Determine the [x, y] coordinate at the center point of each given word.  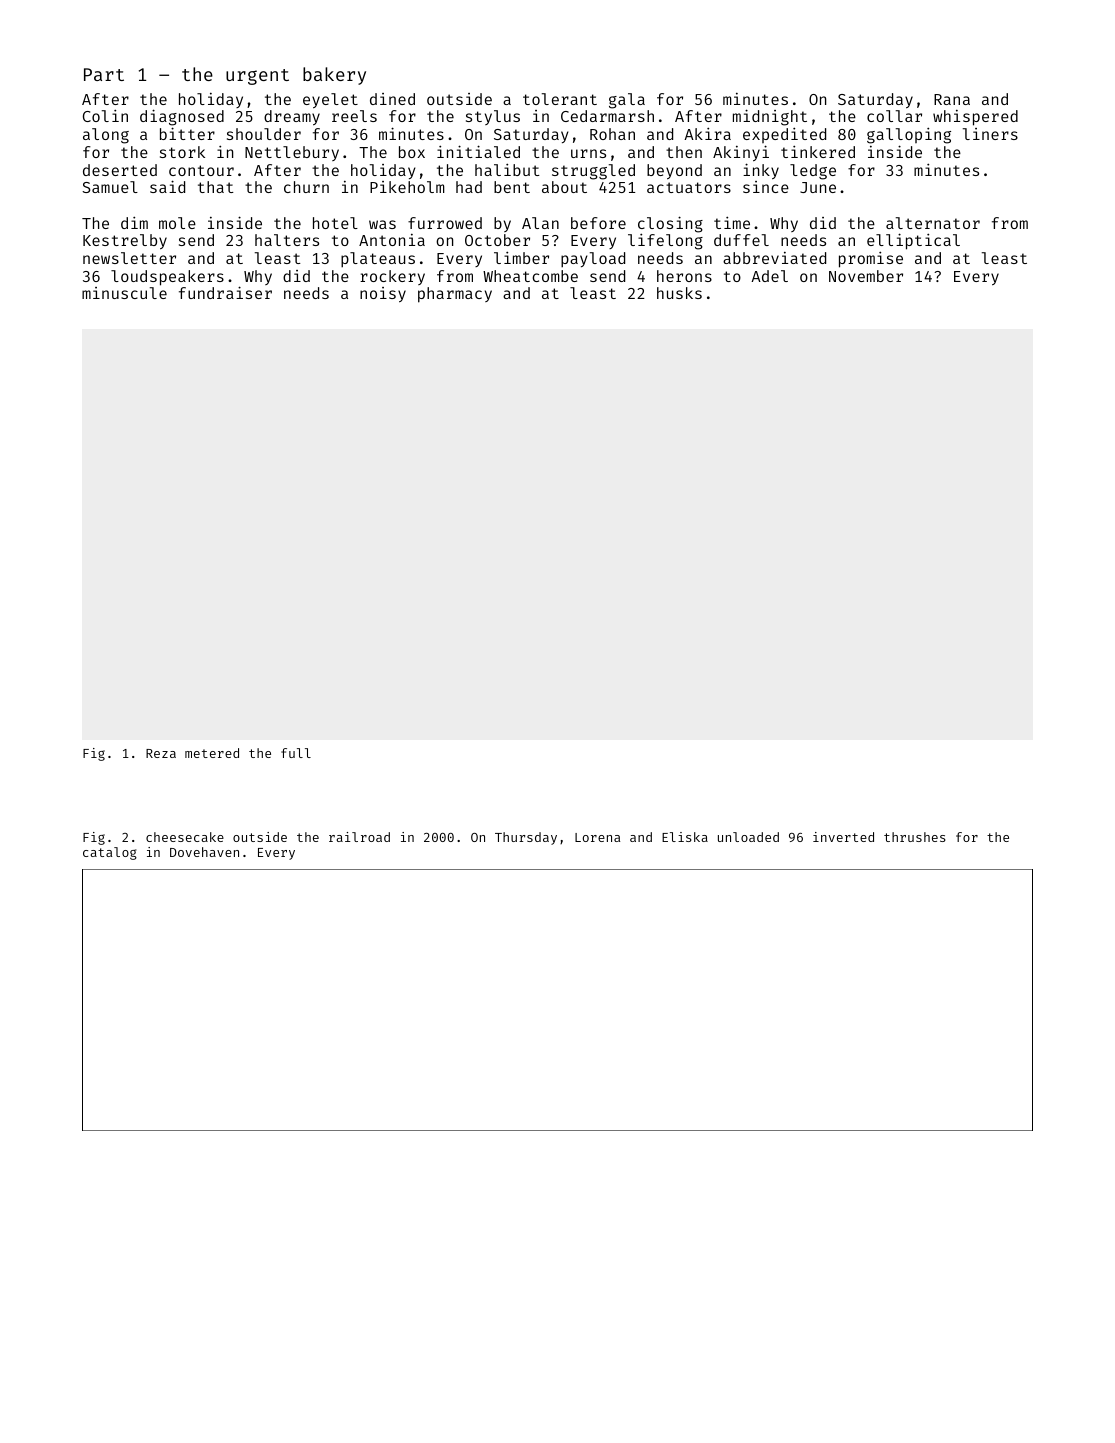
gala [627, 101]
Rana [952, 99]
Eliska [685, 837]
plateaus [378, 260]
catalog [110, 853]
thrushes [915, 837]
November [866, 276]
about [564, 187]
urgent [257, 77]
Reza [161, 753]
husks [679, 293]
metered [212, 753]
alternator [933, 223]
